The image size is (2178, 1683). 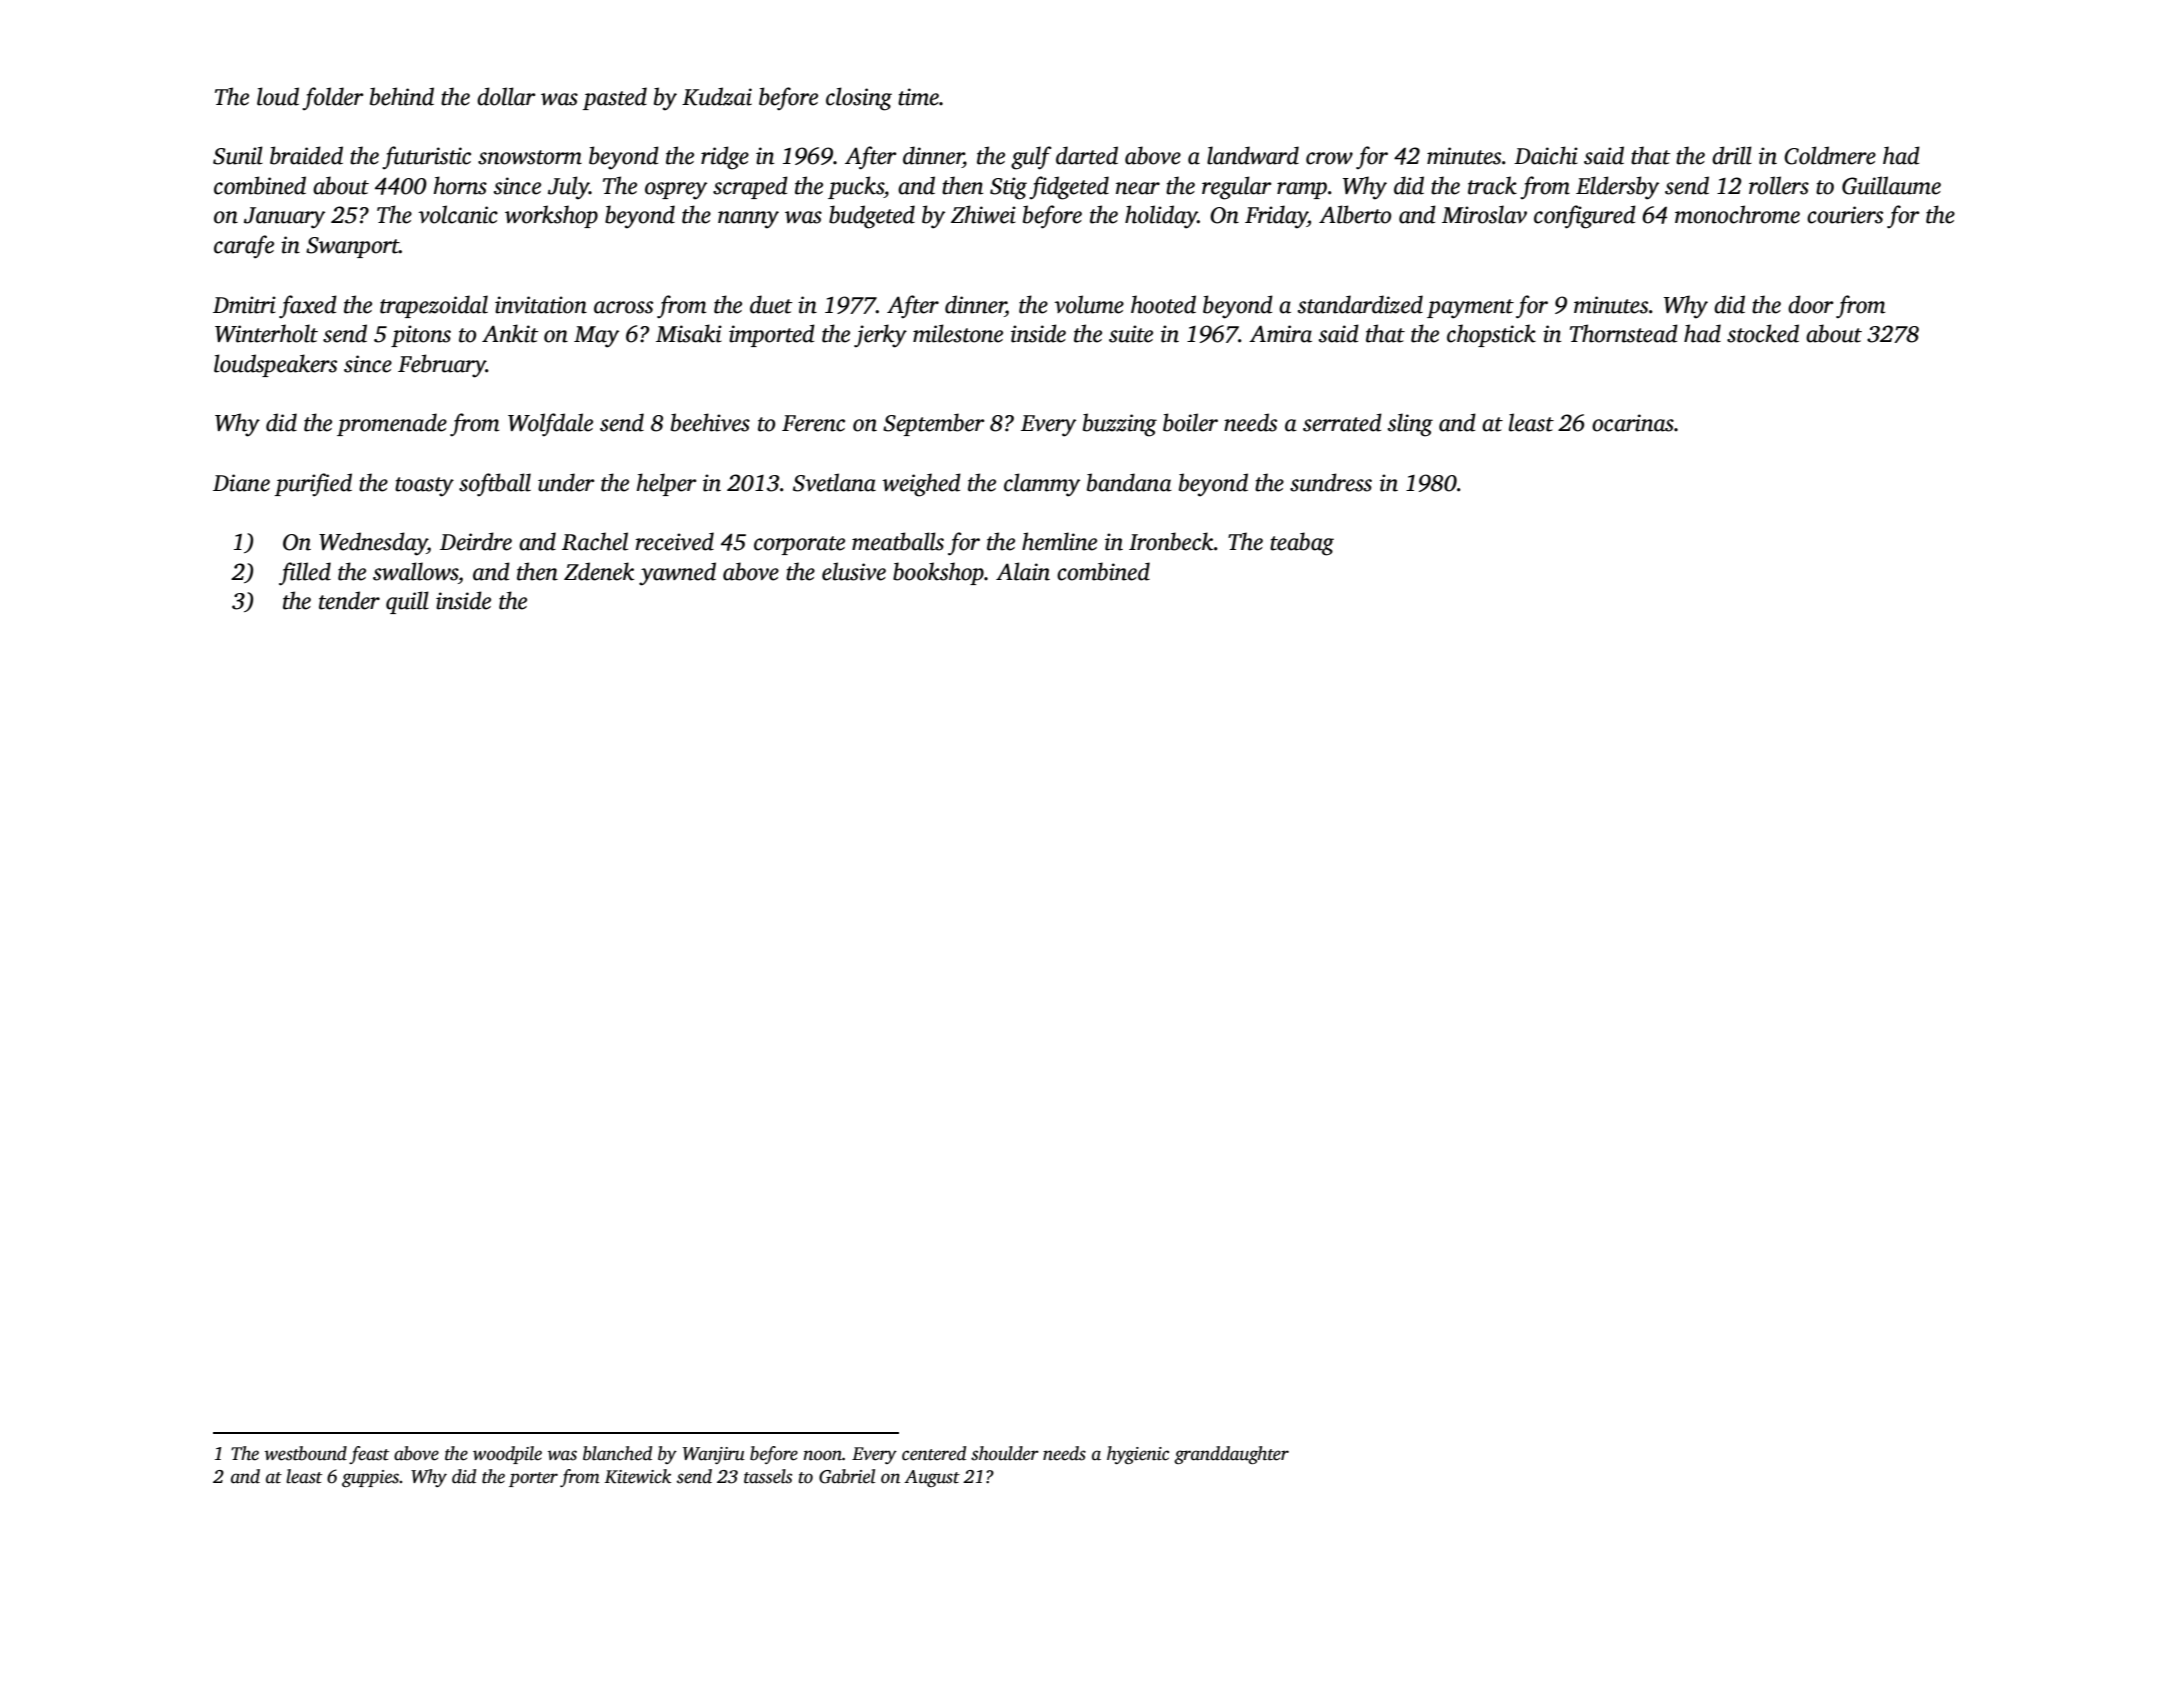 What do you see at coordinates (458, 214) in the page?
I see `volcanic` at bounding box center [458, 214].
